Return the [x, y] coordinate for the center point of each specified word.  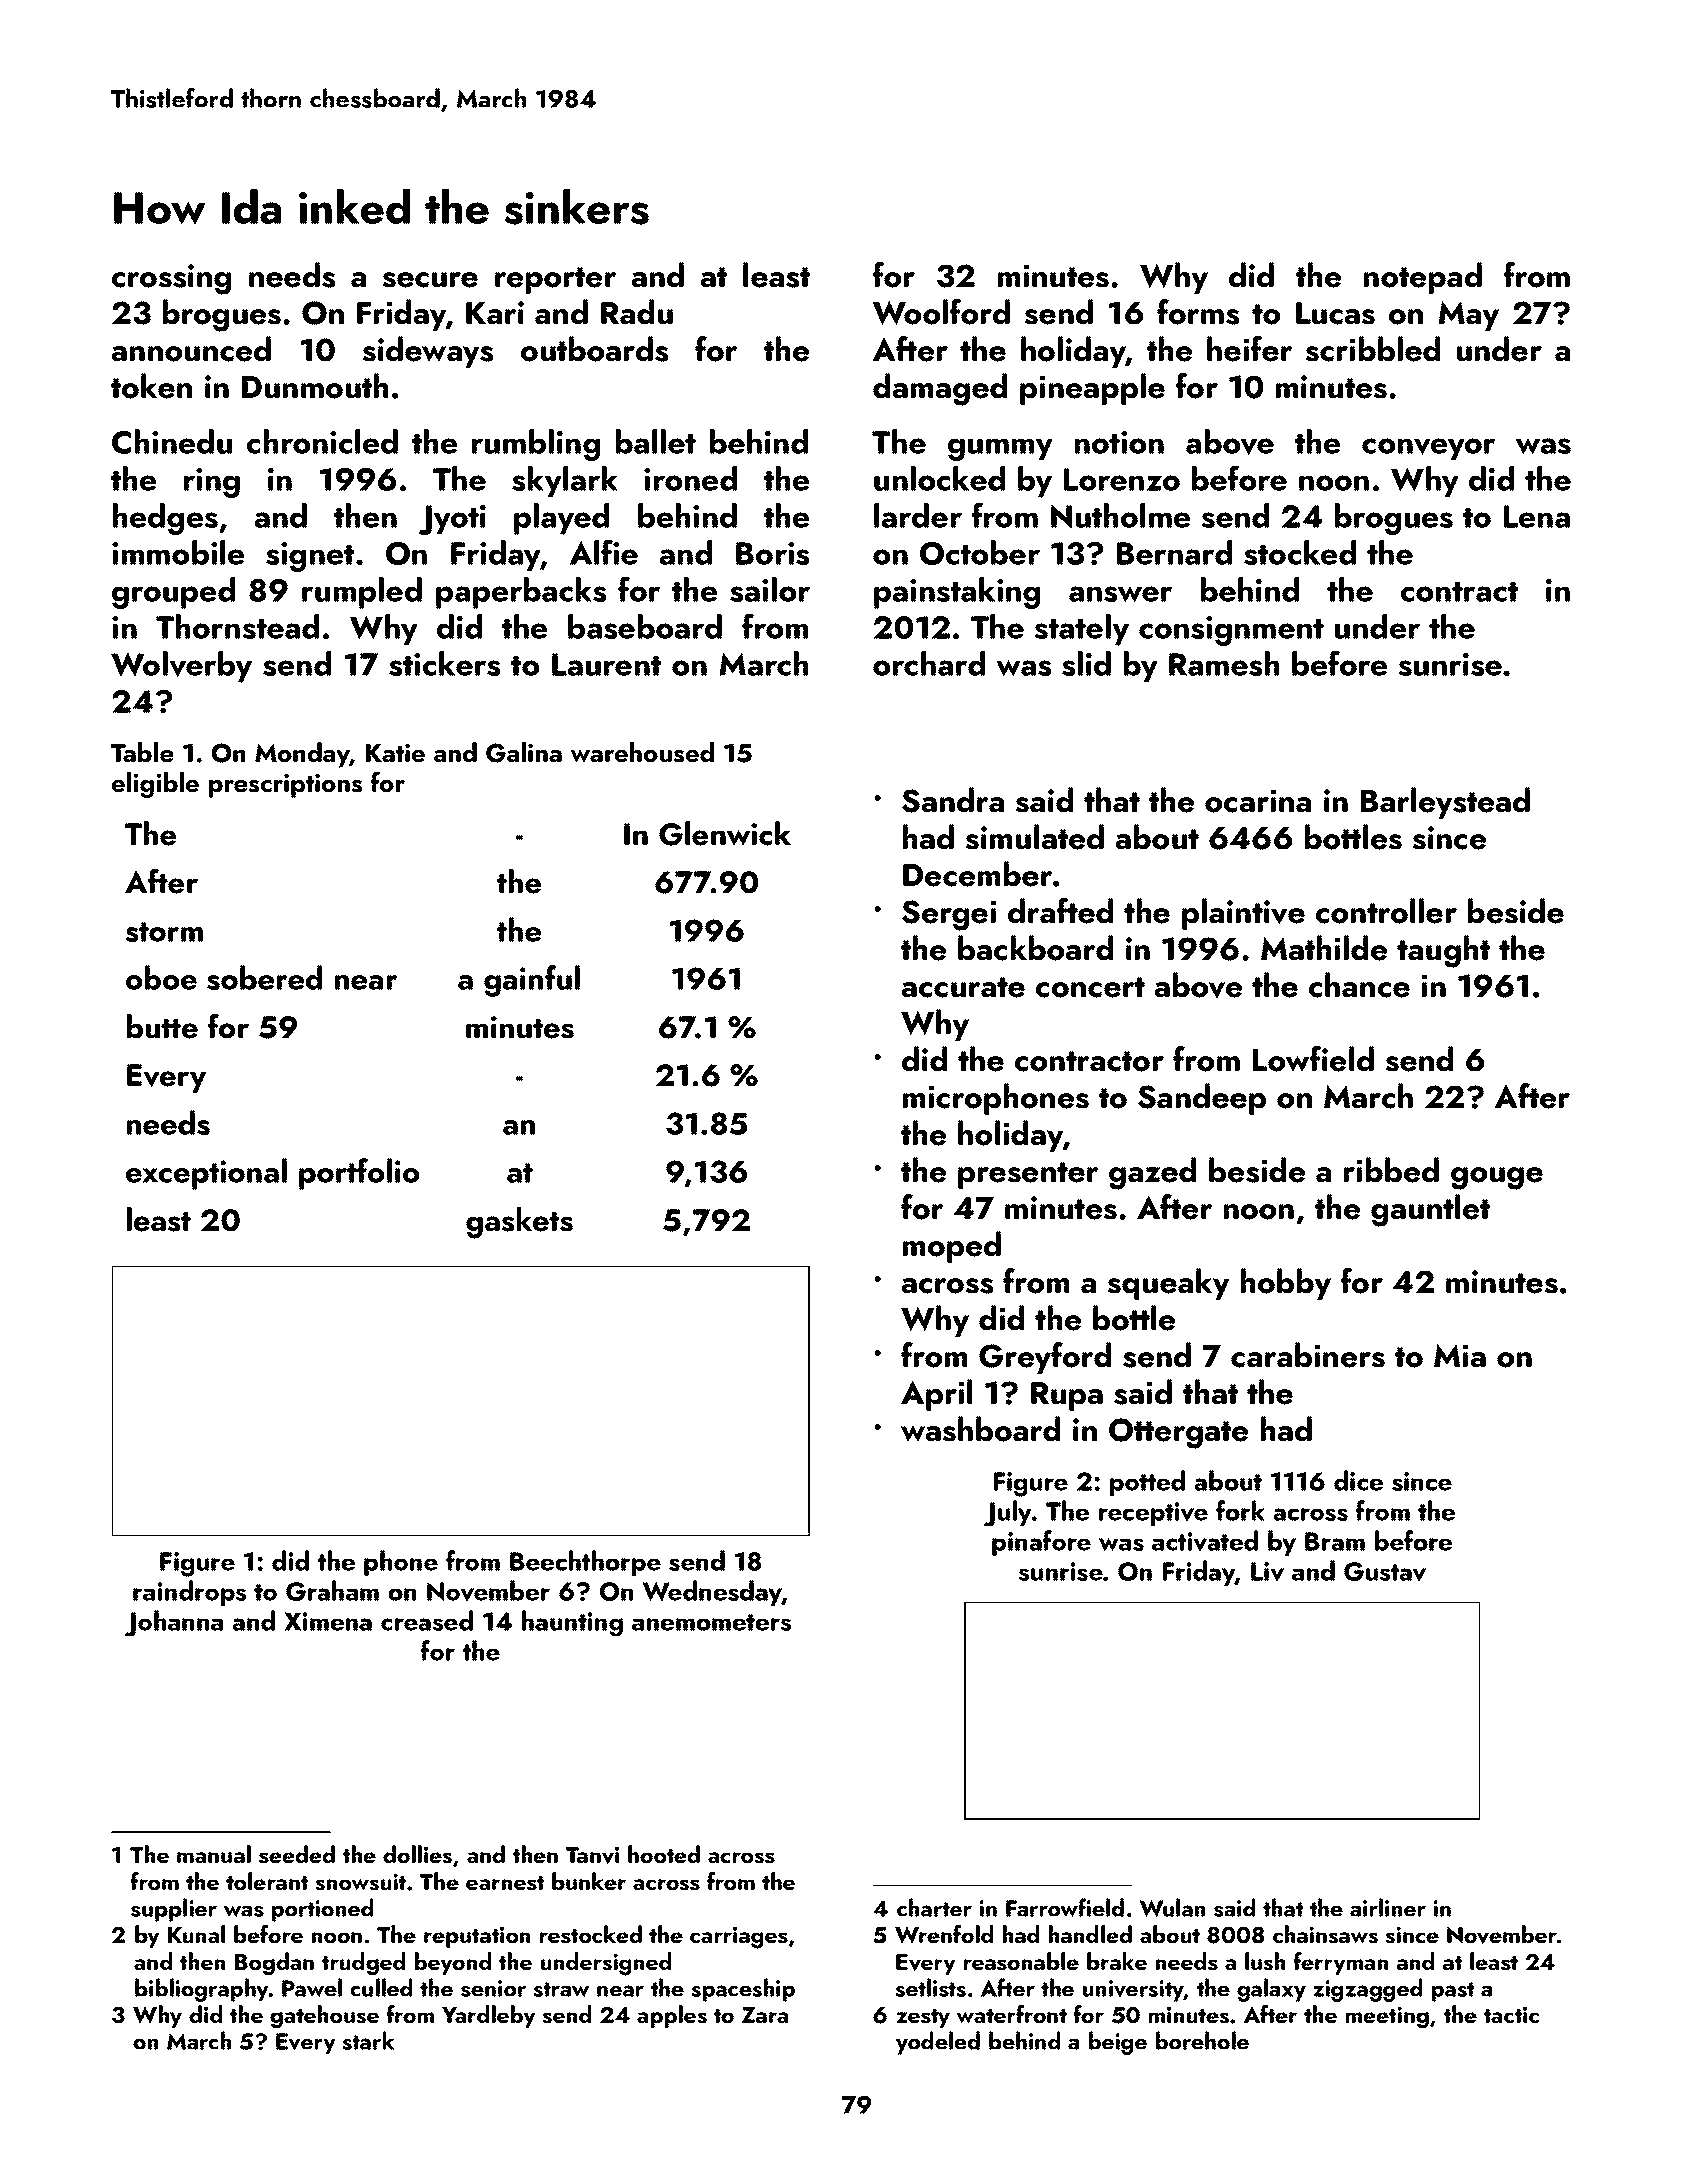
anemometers [711, 1622]
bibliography [202, 1990]
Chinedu [172, 441]
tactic [1511, 2014]
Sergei [949, 915]
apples [672, 2016]
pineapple [1092, 389]
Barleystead [1445, 803]
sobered [264, 977]
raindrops [189, 1593]
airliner [1388, 1907]
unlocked [939, 478]
